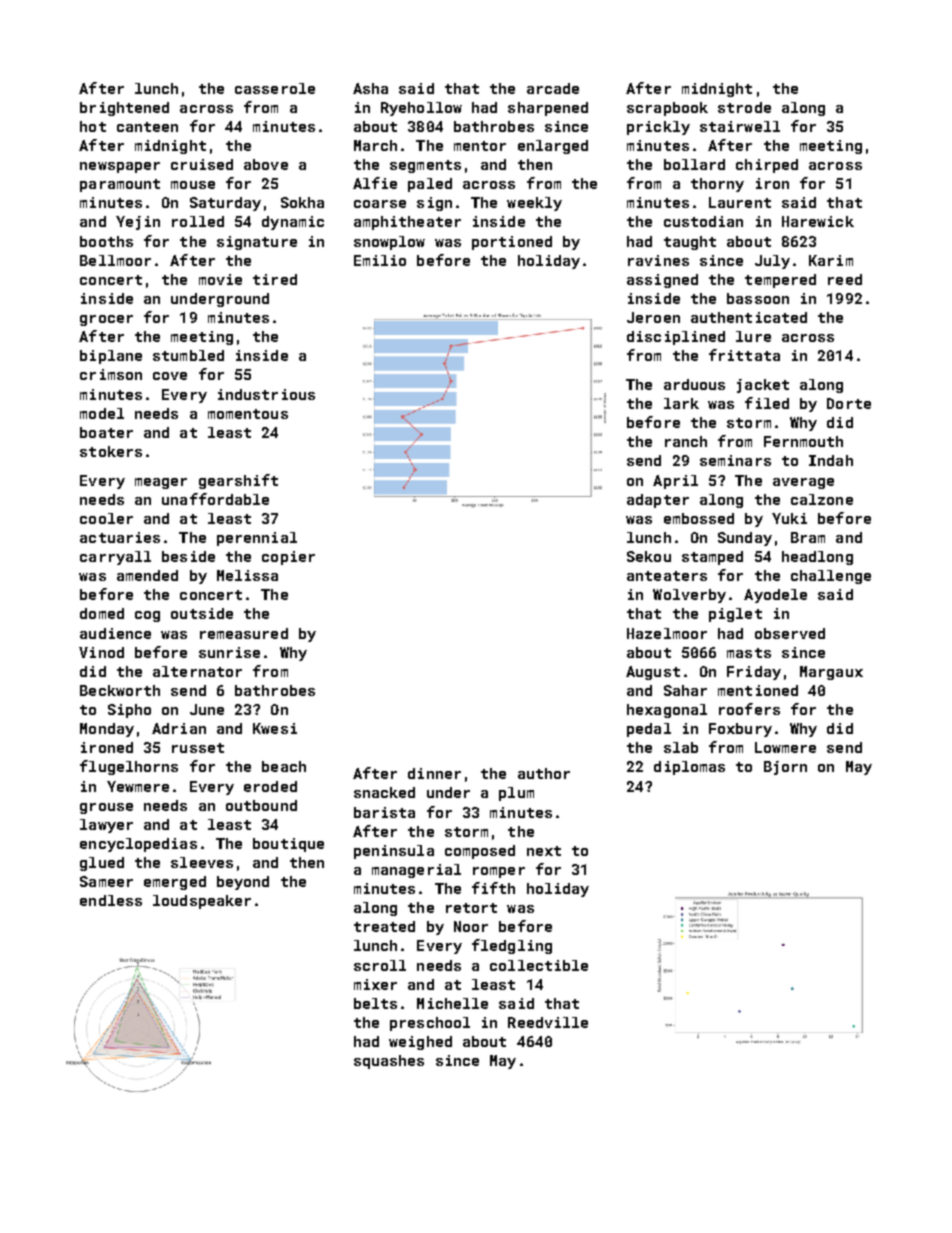 Image resolution: width=952 pixels, height=1233 pixels. What do you see at coordinates (785, 768) in the screenshot?
I see `Bjorn` at bounding box center [785, 768].
